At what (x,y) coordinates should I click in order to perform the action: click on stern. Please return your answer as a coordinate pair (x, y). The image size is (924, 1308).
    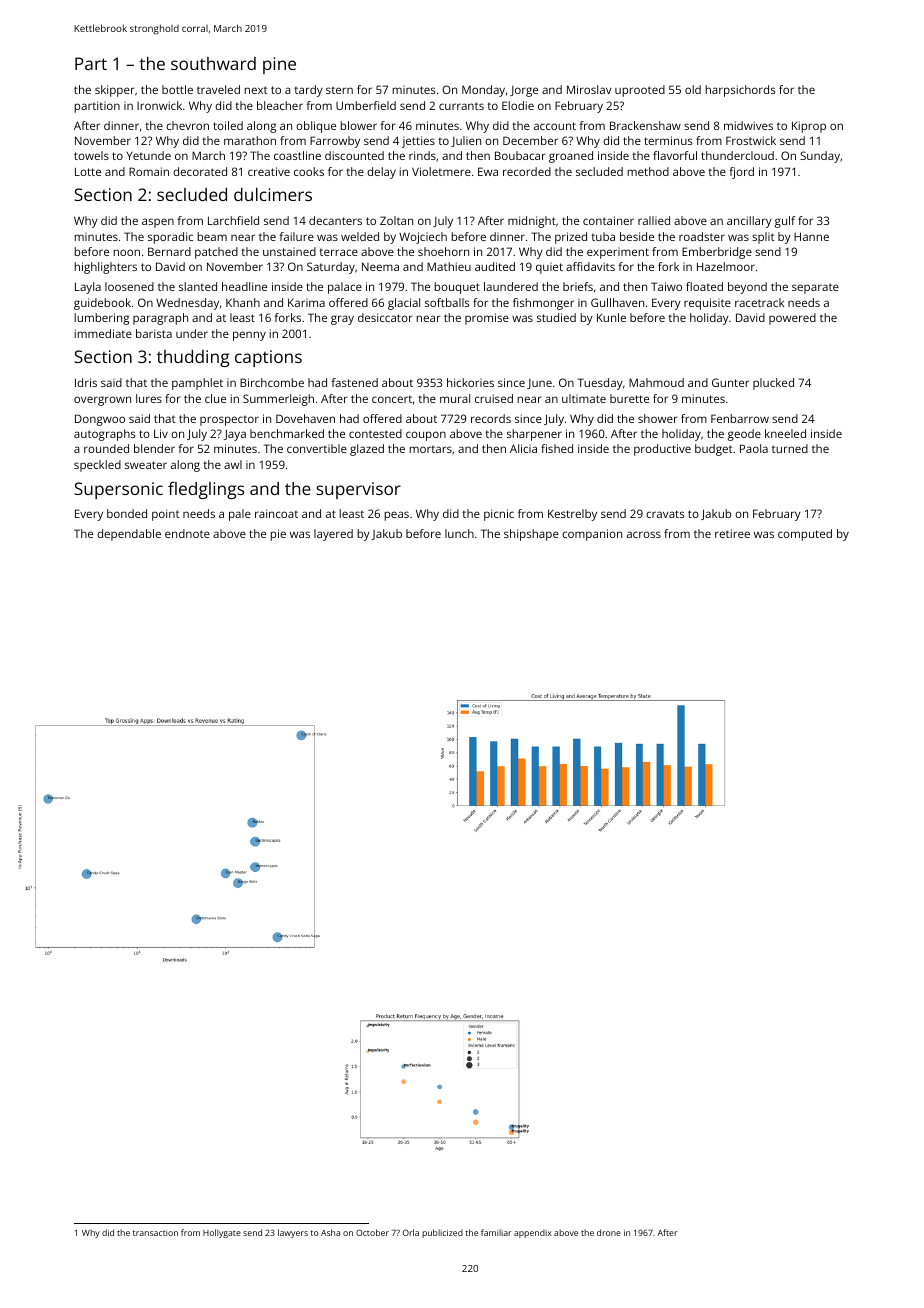
    Looking at the image, I should click on (339, 90).
